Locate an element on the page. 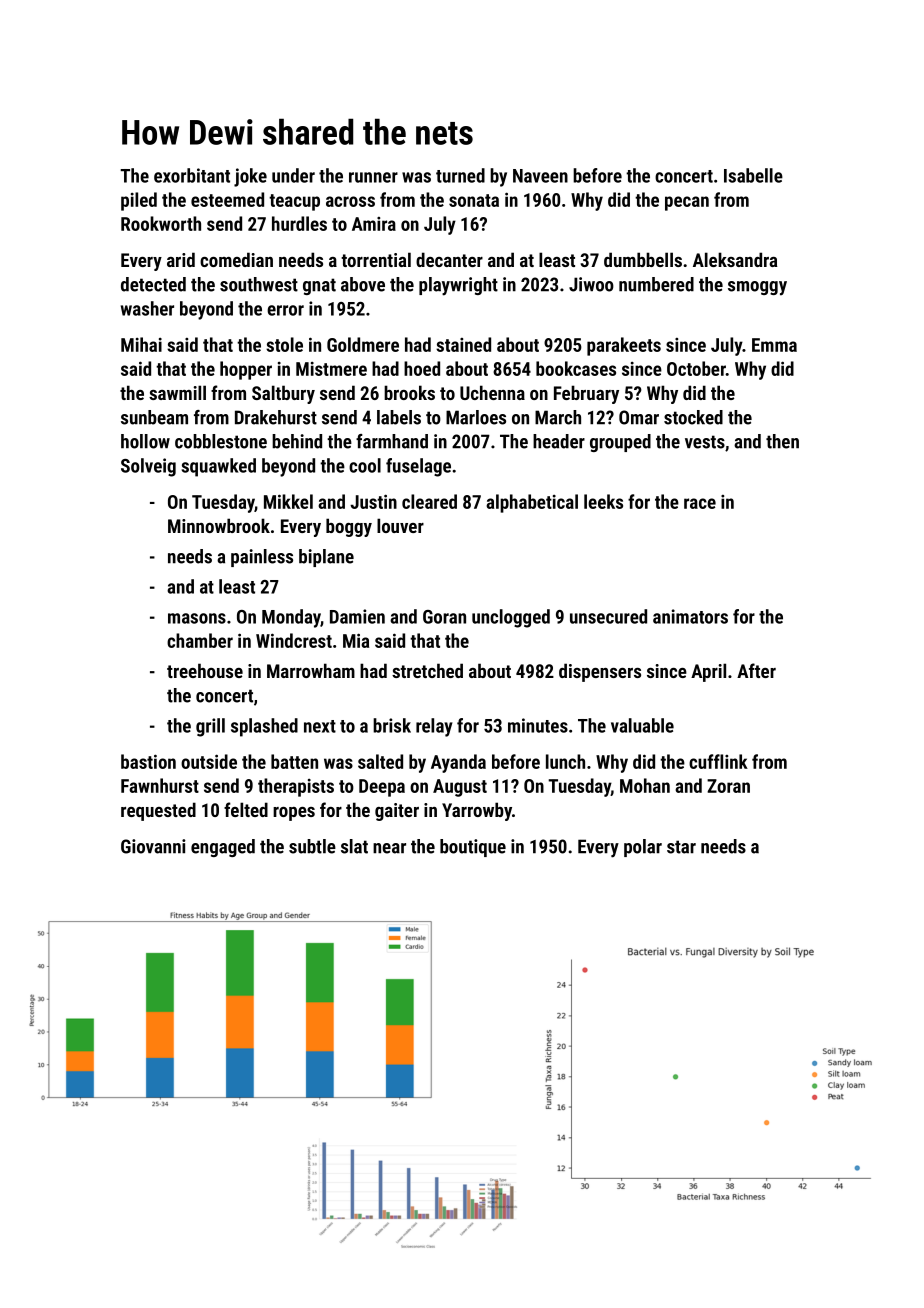 The image size is (924, 1308). exorbitant is located at coordinates (192, 175).
